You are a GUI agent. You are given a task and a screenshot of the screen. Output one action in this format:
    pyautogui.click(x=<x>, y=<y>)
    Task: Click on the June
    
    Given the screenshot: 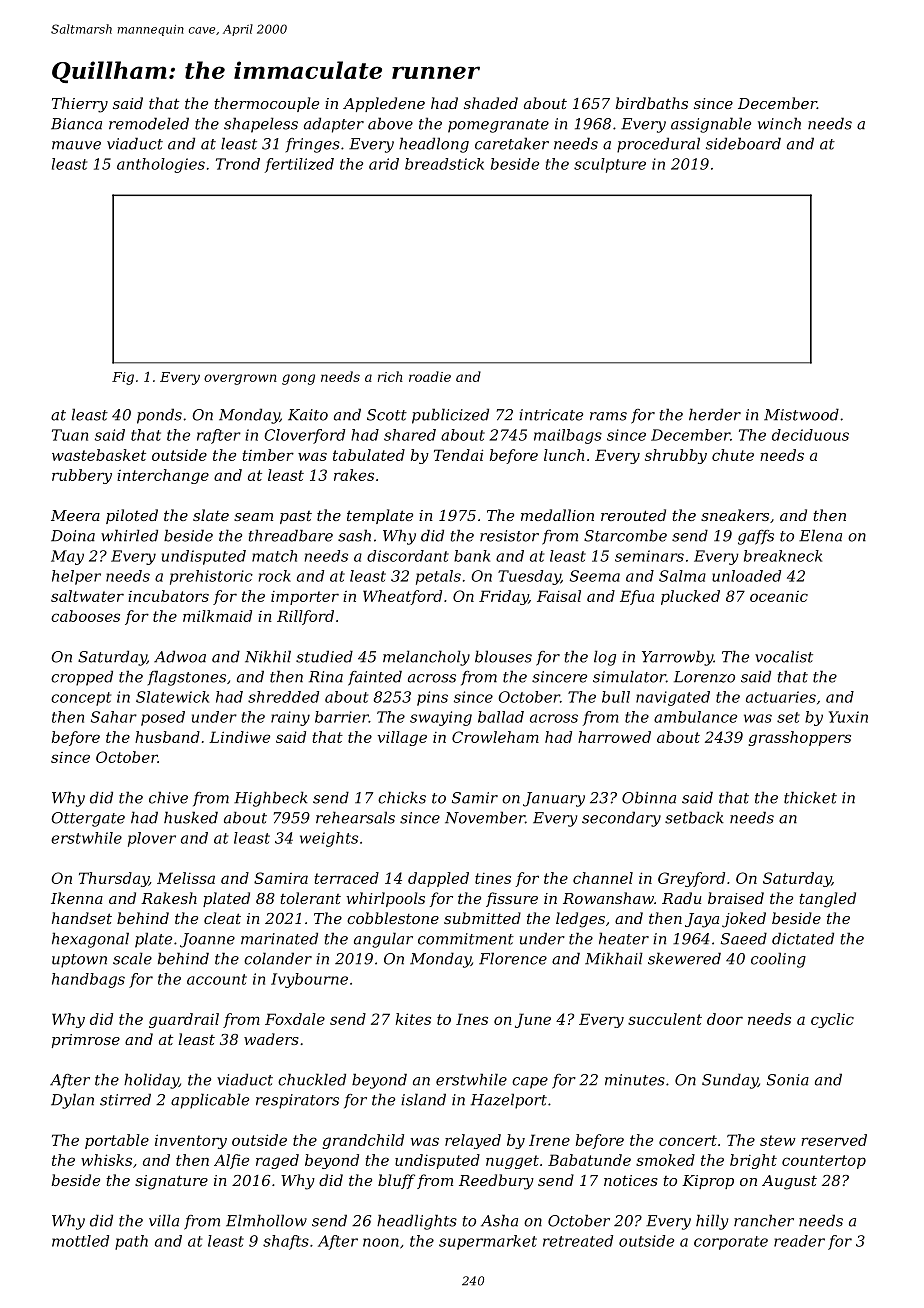 What is the action you would take?
    pyautogui.click(x=533, y=1020)
